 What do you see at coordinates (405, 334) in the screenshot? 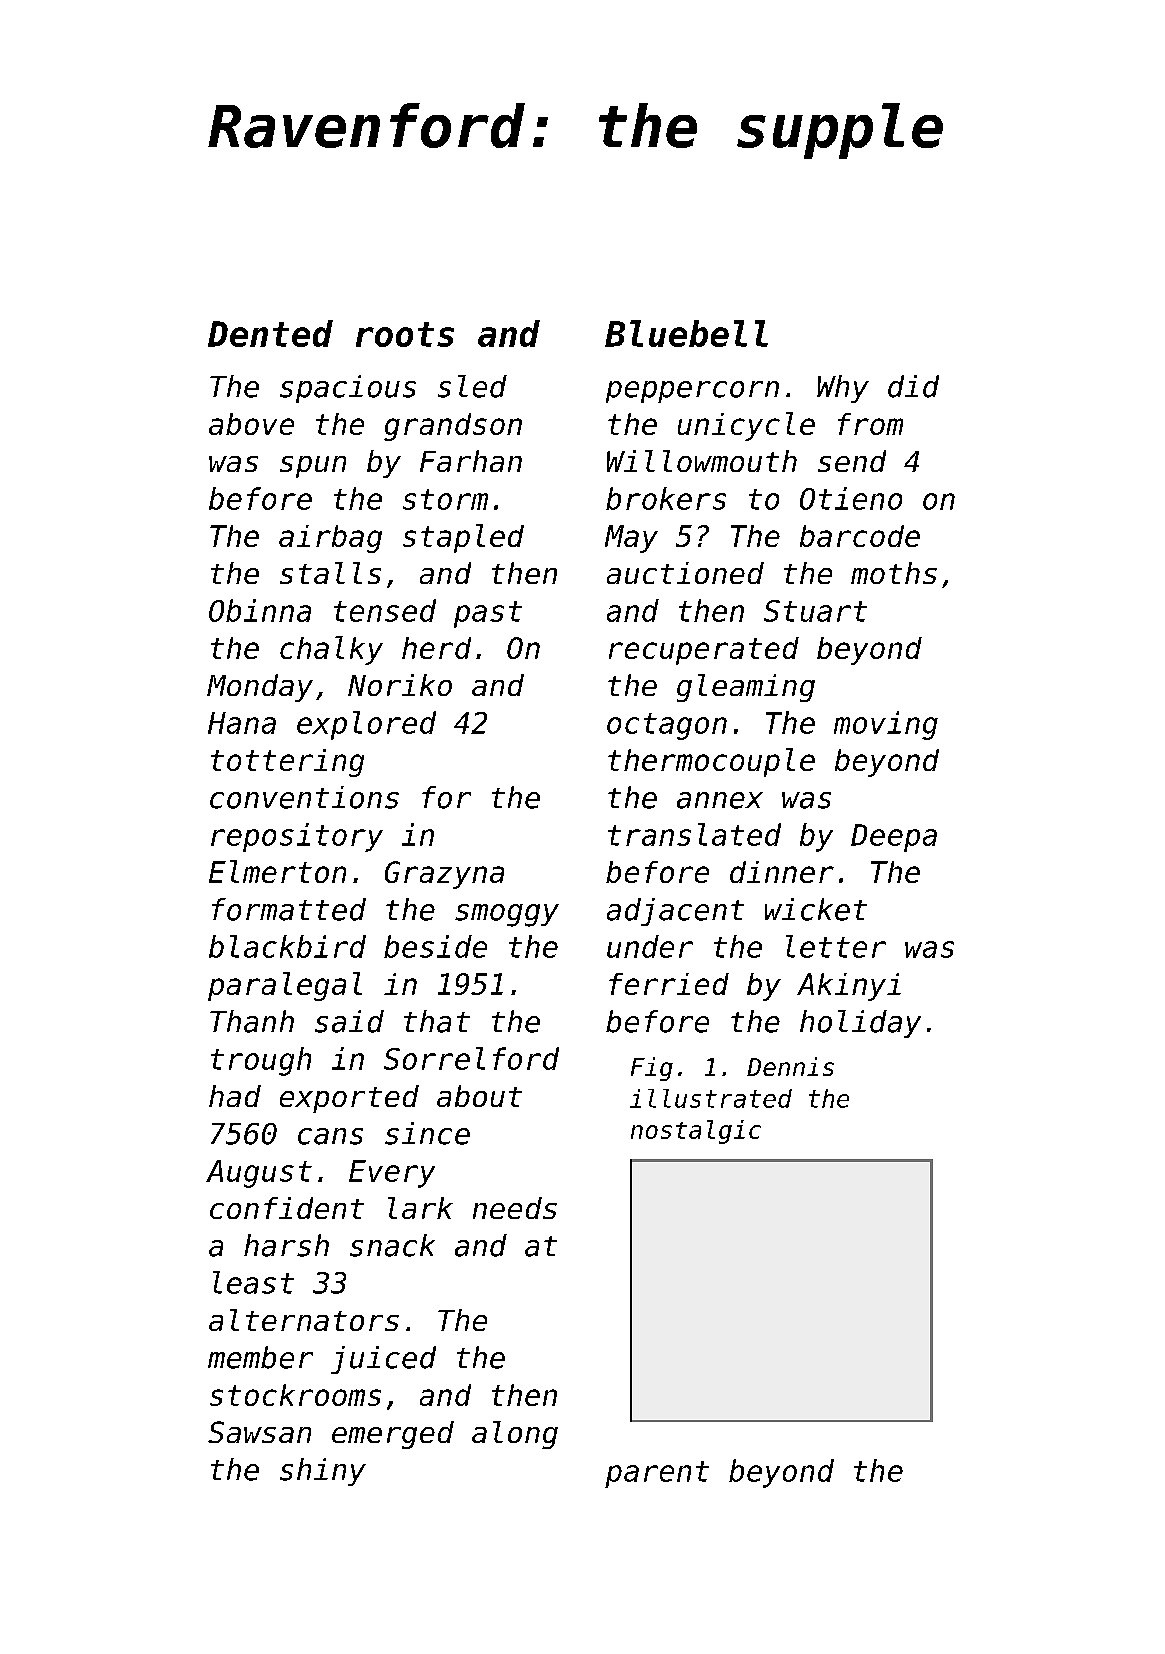
I see `roots` at bounding box center [405, 334].
